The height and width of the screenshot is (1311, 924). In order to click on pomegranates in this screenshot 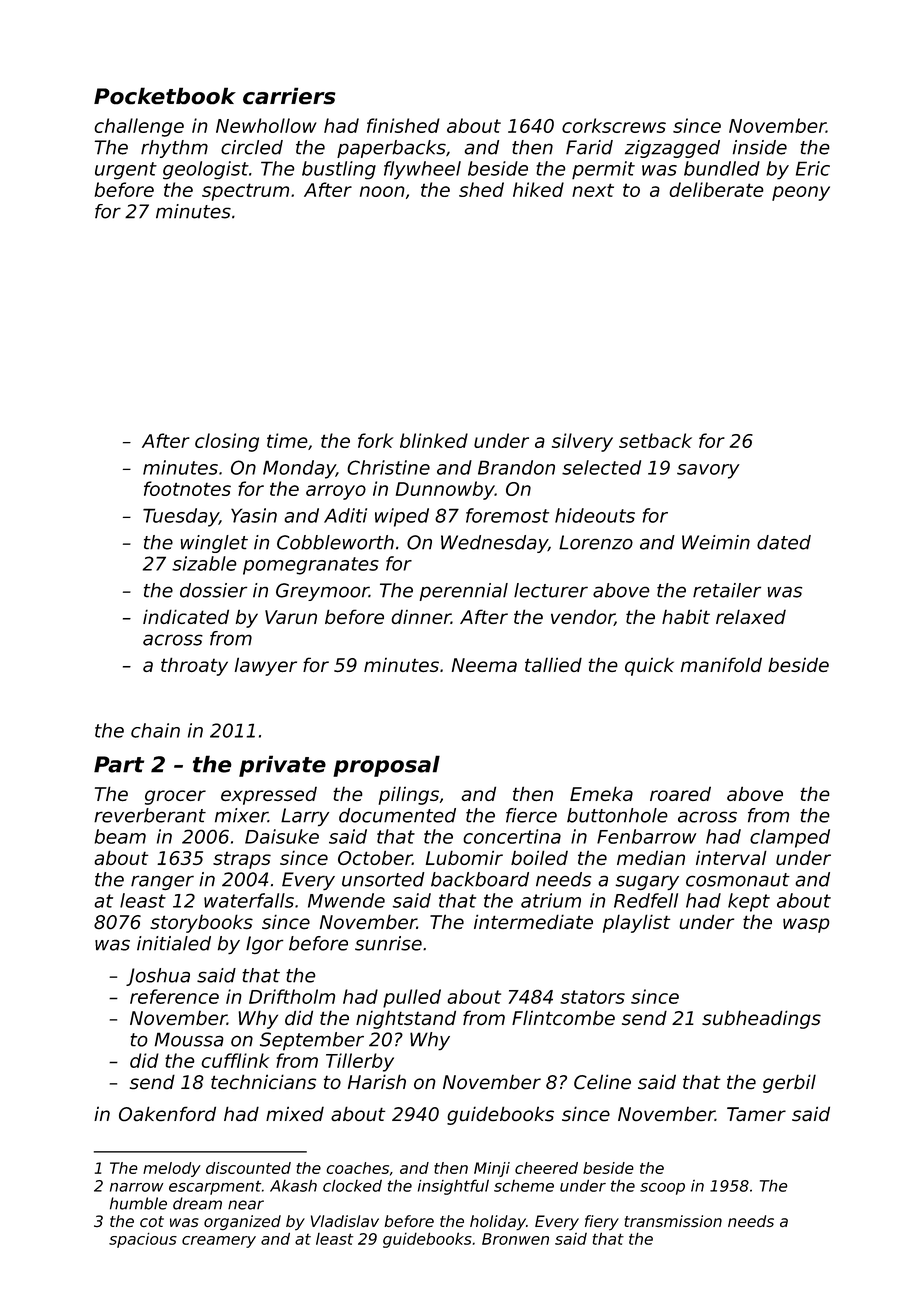, I will do `click(311, 566)`.
